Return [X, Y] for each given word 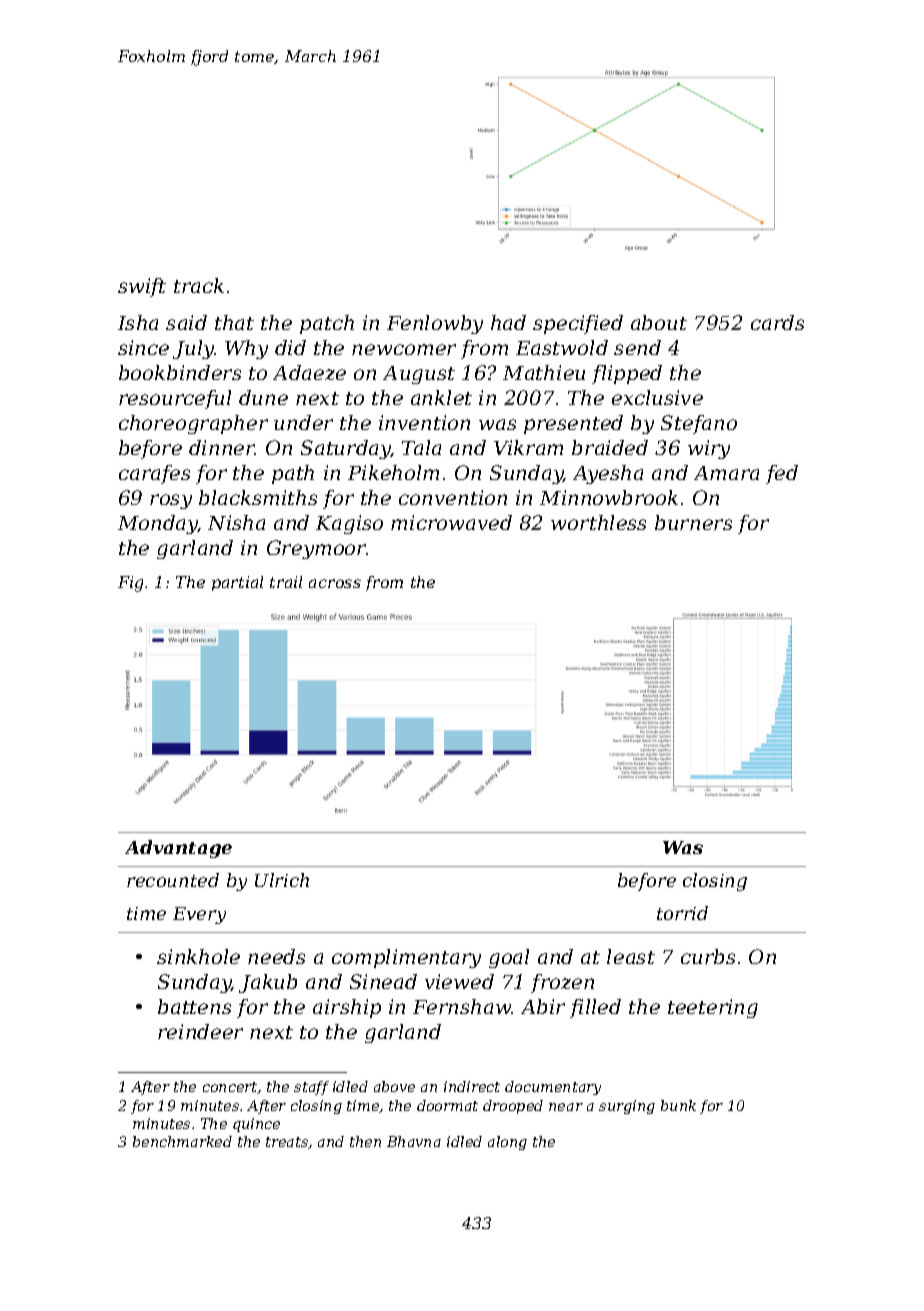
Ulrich [282, 880]
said [186, 322]
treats [287, 1143]
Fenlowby [435, 324]
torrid [682, 913]
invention [424, 422]
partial [237, 583]
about [659, 322]
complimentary [406, 958]
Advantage [178, 849]
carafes [154, 474]
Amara [726, 473]
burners [693, 522]
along [507, 1143]
